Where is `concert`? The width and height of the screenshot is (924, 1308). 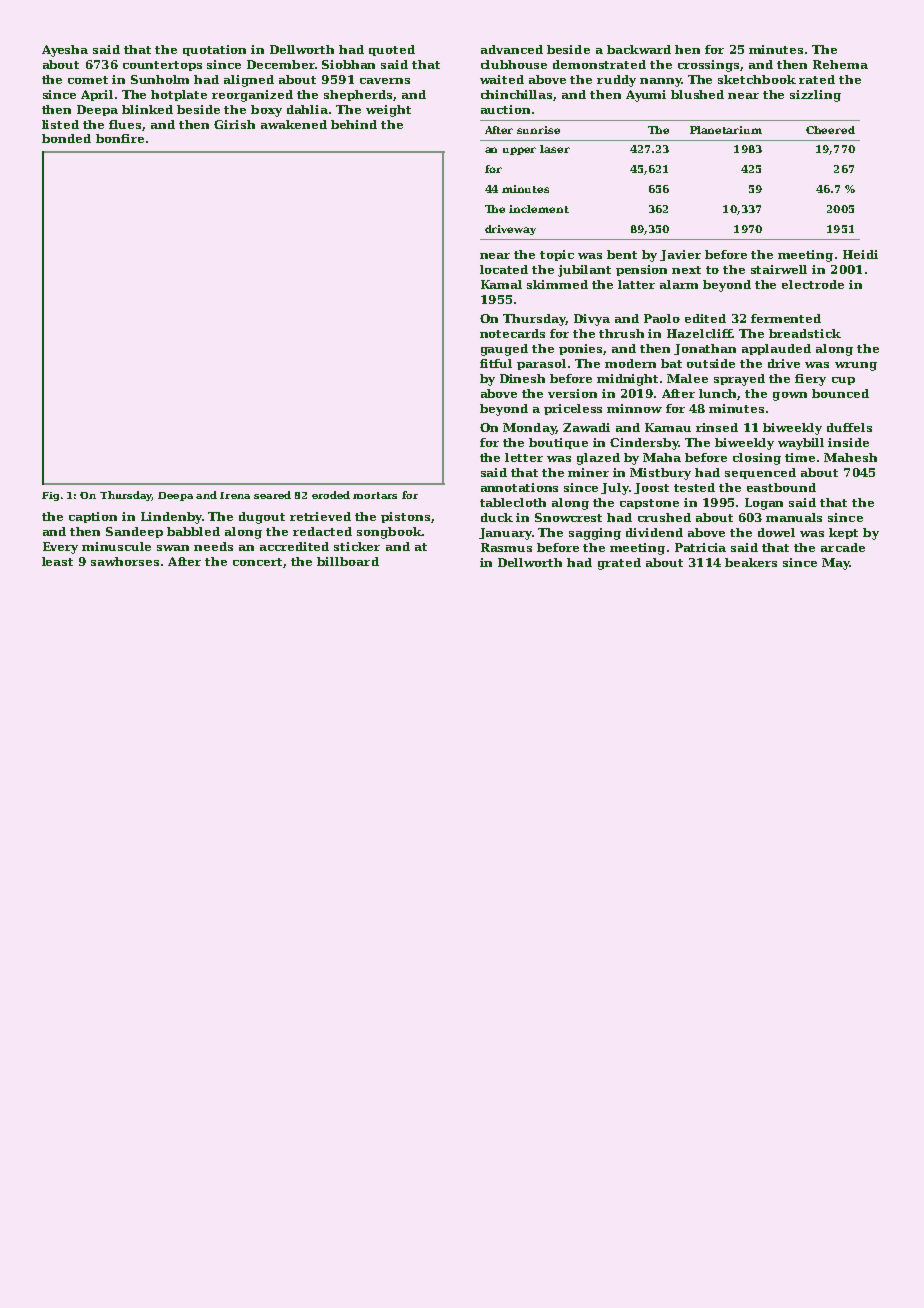 concert is located at coordinates (258, 563).
